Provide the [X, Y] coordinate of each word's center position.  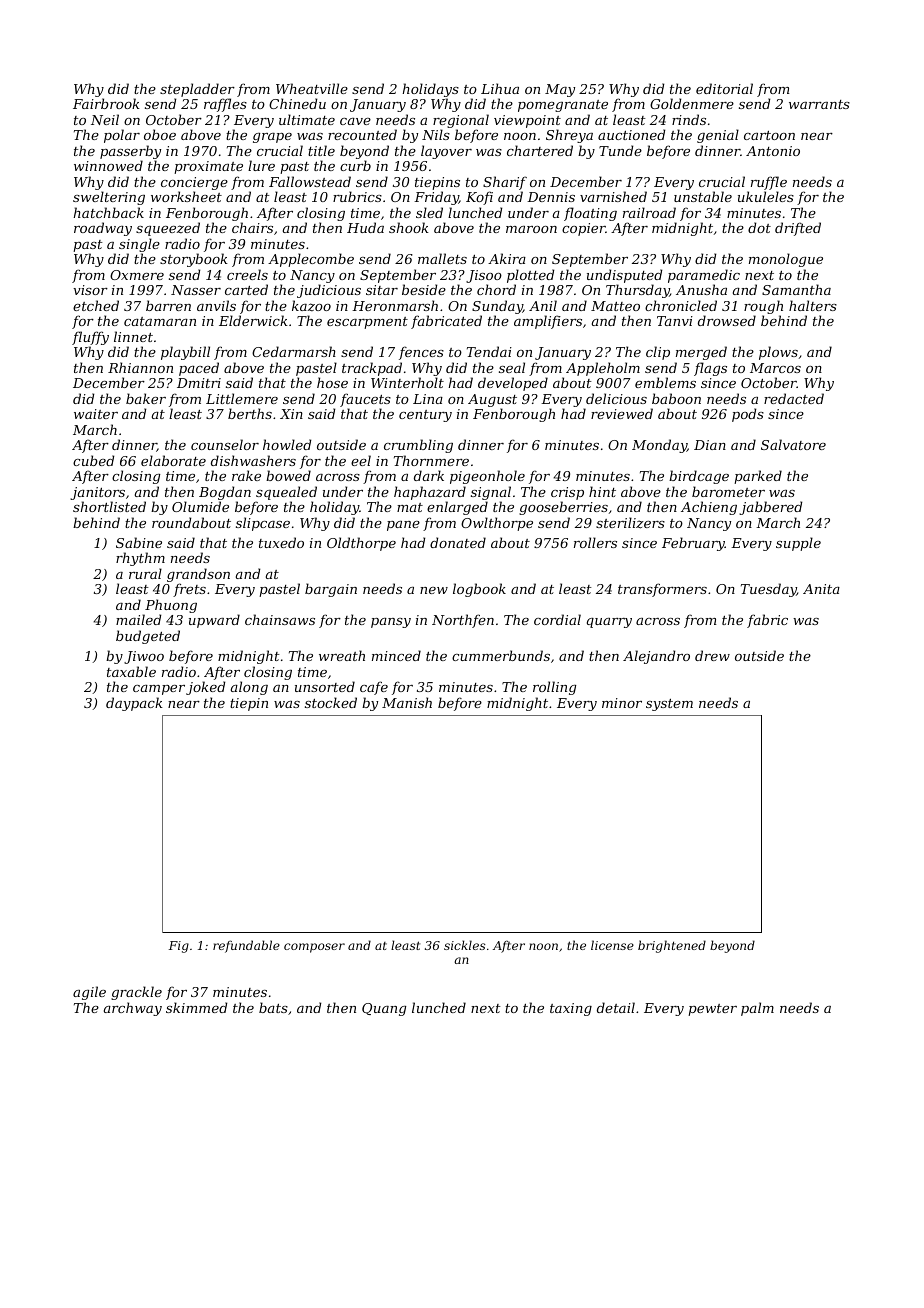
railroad [649, 212]
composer [314, 948]
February [693, 544]
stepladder [197, 90]
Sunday [497, 307]
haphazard [430, 493]
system [669, 705]
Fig [179, 947]
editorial [724, 88]
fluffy [90, 338]
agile [89, 993]
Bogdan [225, 493]
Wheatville [312, 88]
